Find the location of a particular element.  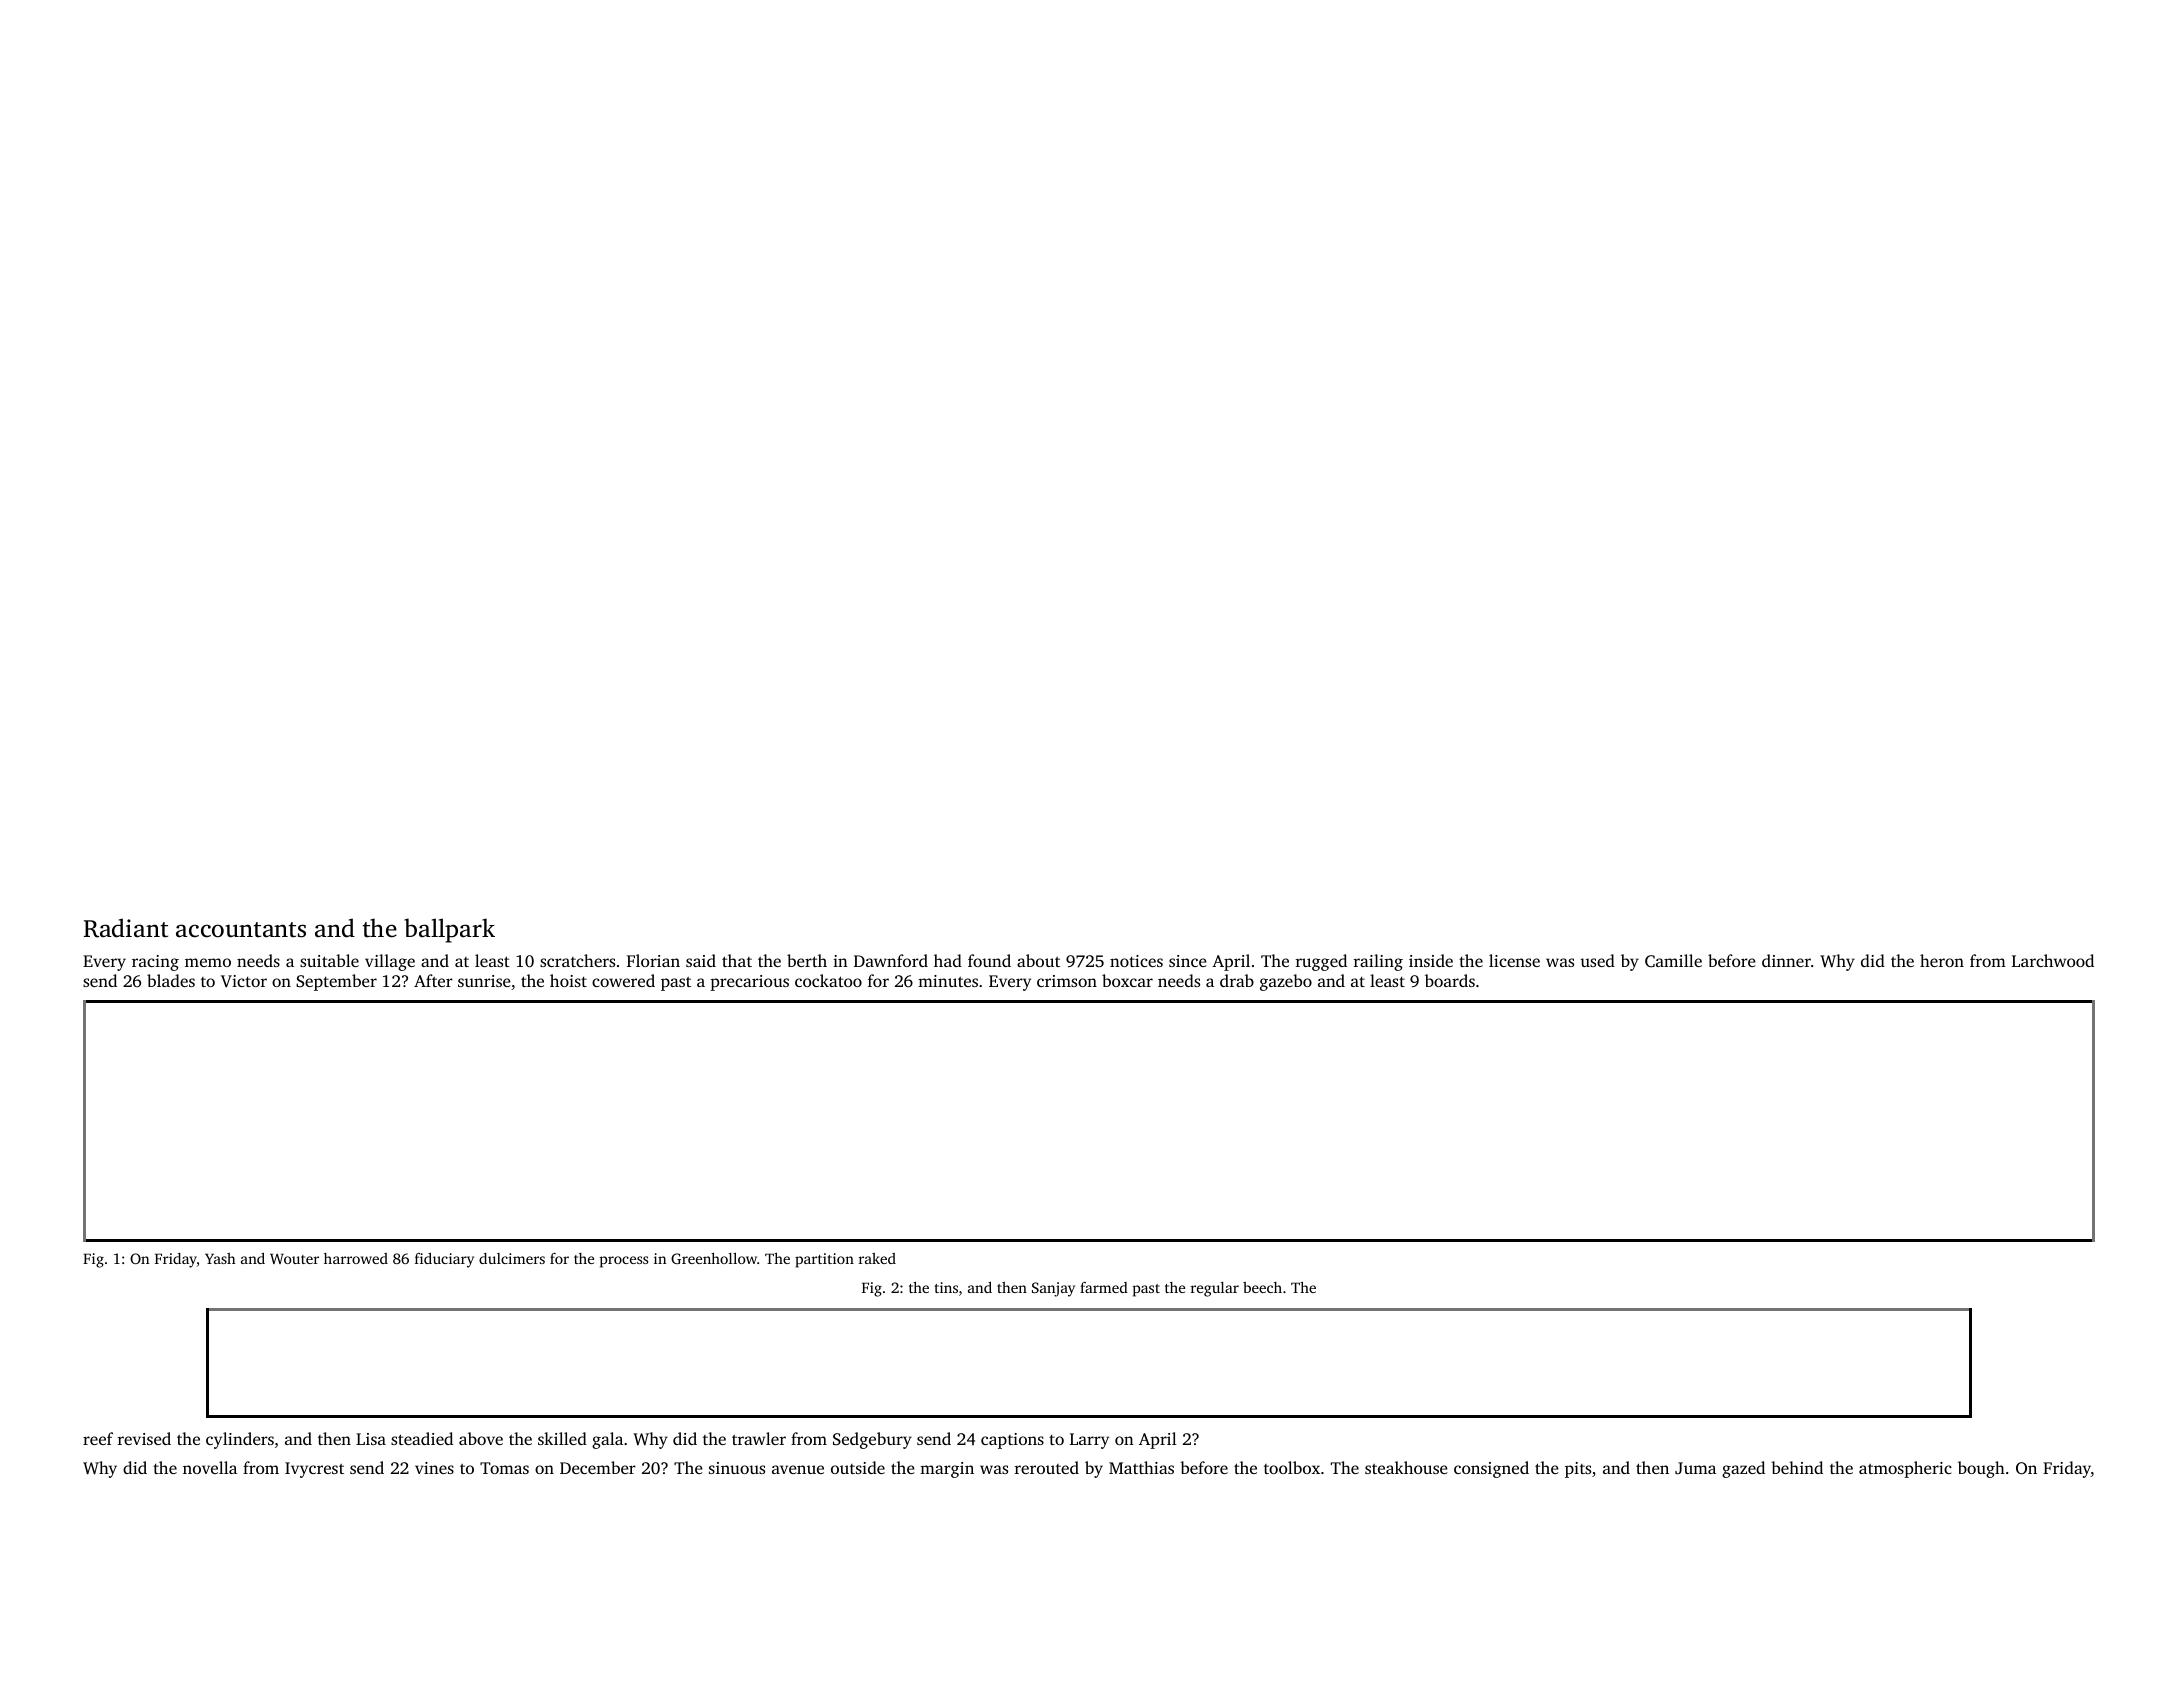

boards is located at coordinates (1450, 980).
